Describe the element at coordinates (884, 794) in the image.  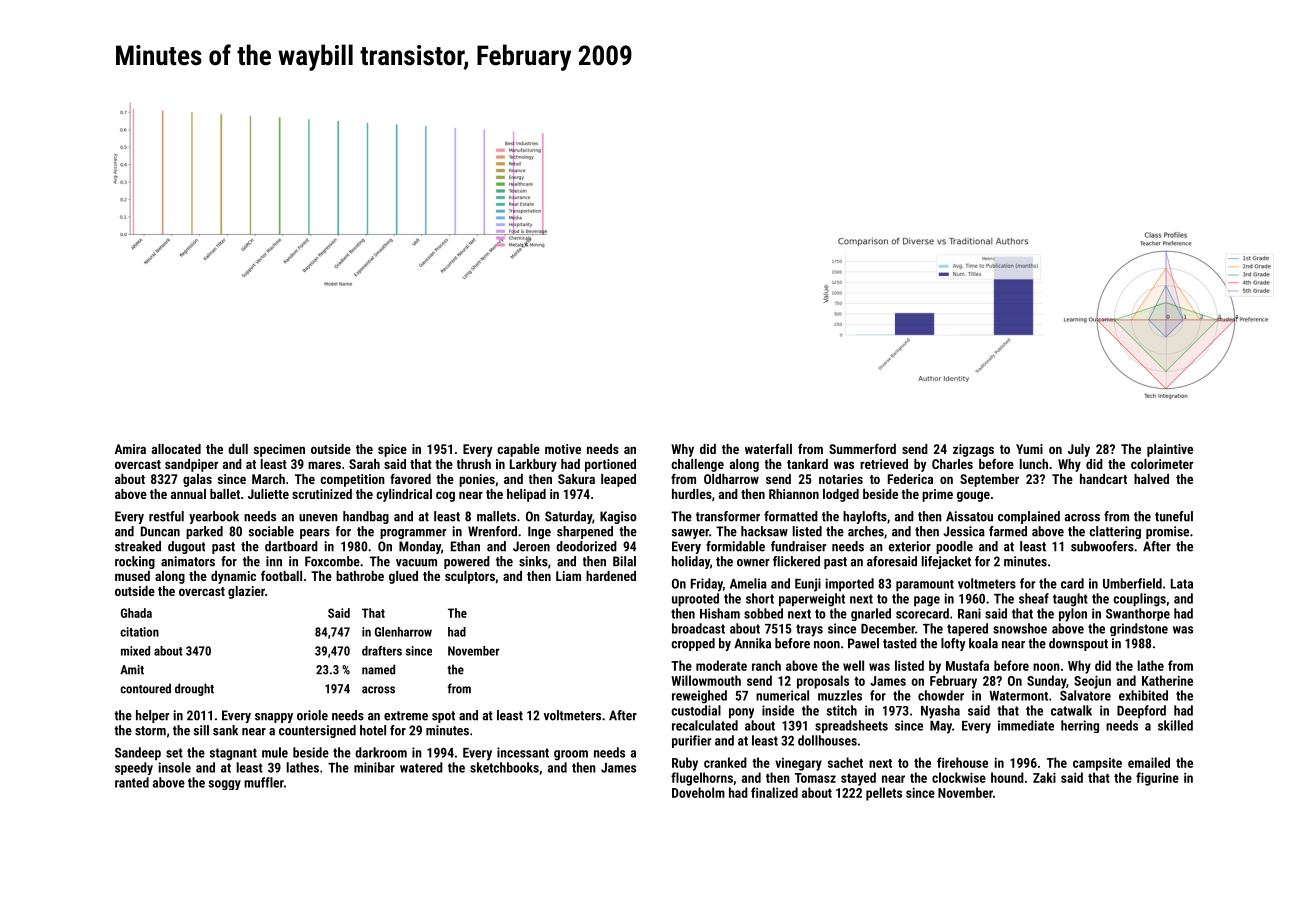
I see `pellets` at that location.
